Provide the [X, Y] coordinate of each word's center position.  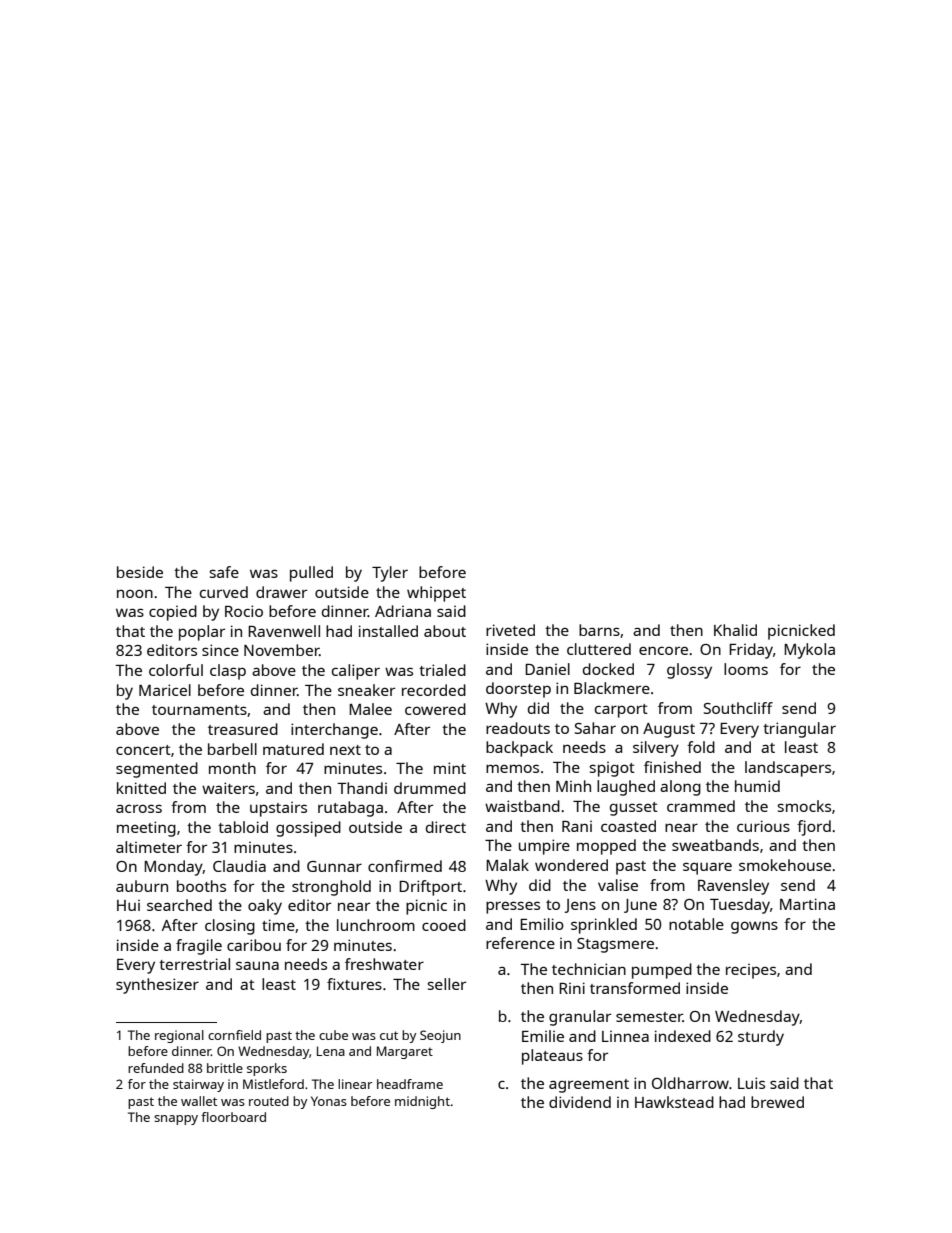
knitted [141, 788]
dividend [580, 1102]
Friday [751, 651]
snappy [176, 1120]
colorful [176, 670]
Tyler [390, 574]
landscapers [788, 769]
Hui [128, 905]
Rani [577, 826]
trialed [442, 670]
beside [140, 572]
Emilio [542, 924]
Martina [807, 904]
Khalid [735, 630]
